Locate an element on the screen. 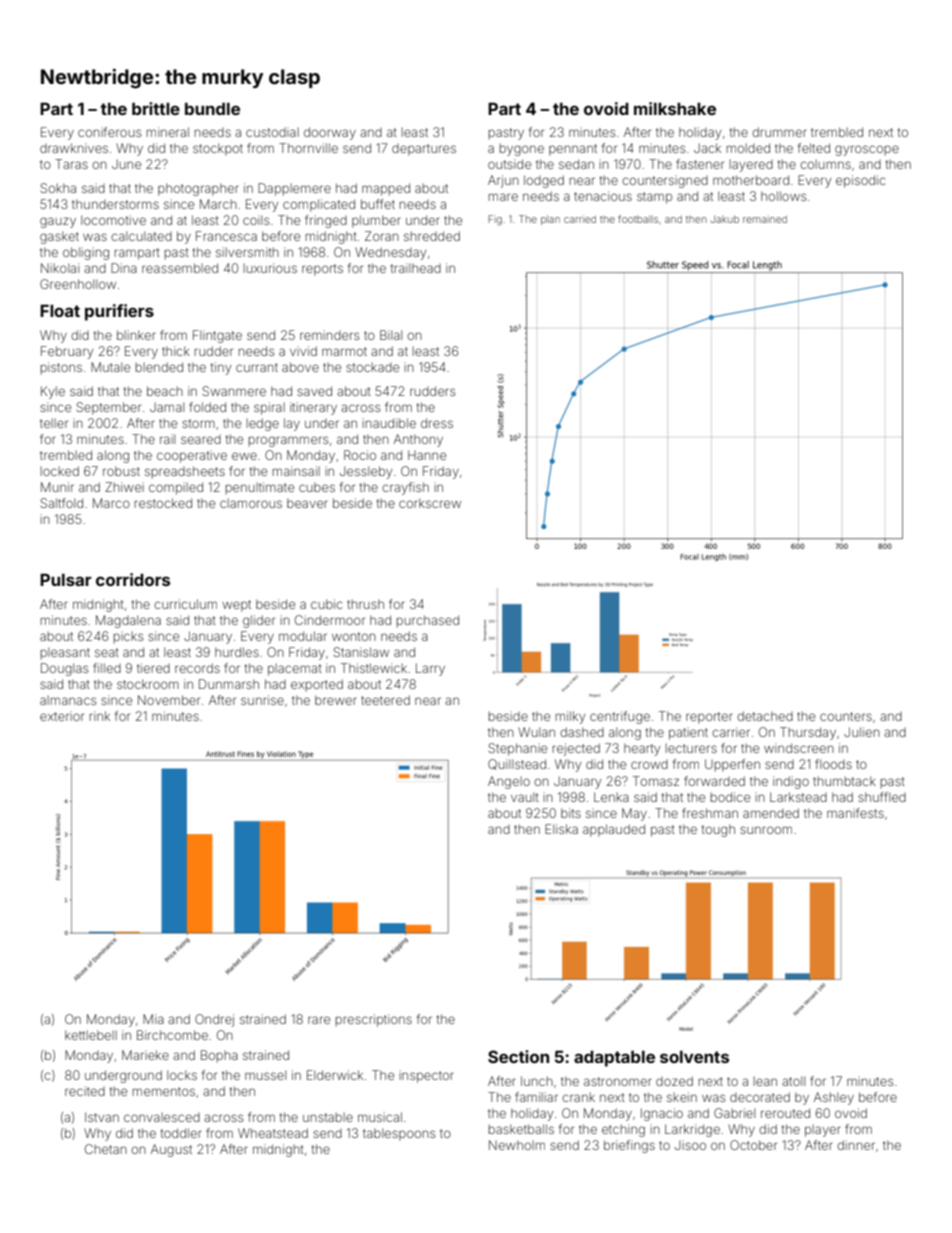 This screenshot has height=1233, width=952. Julien is located at coordinates (862, 732).
